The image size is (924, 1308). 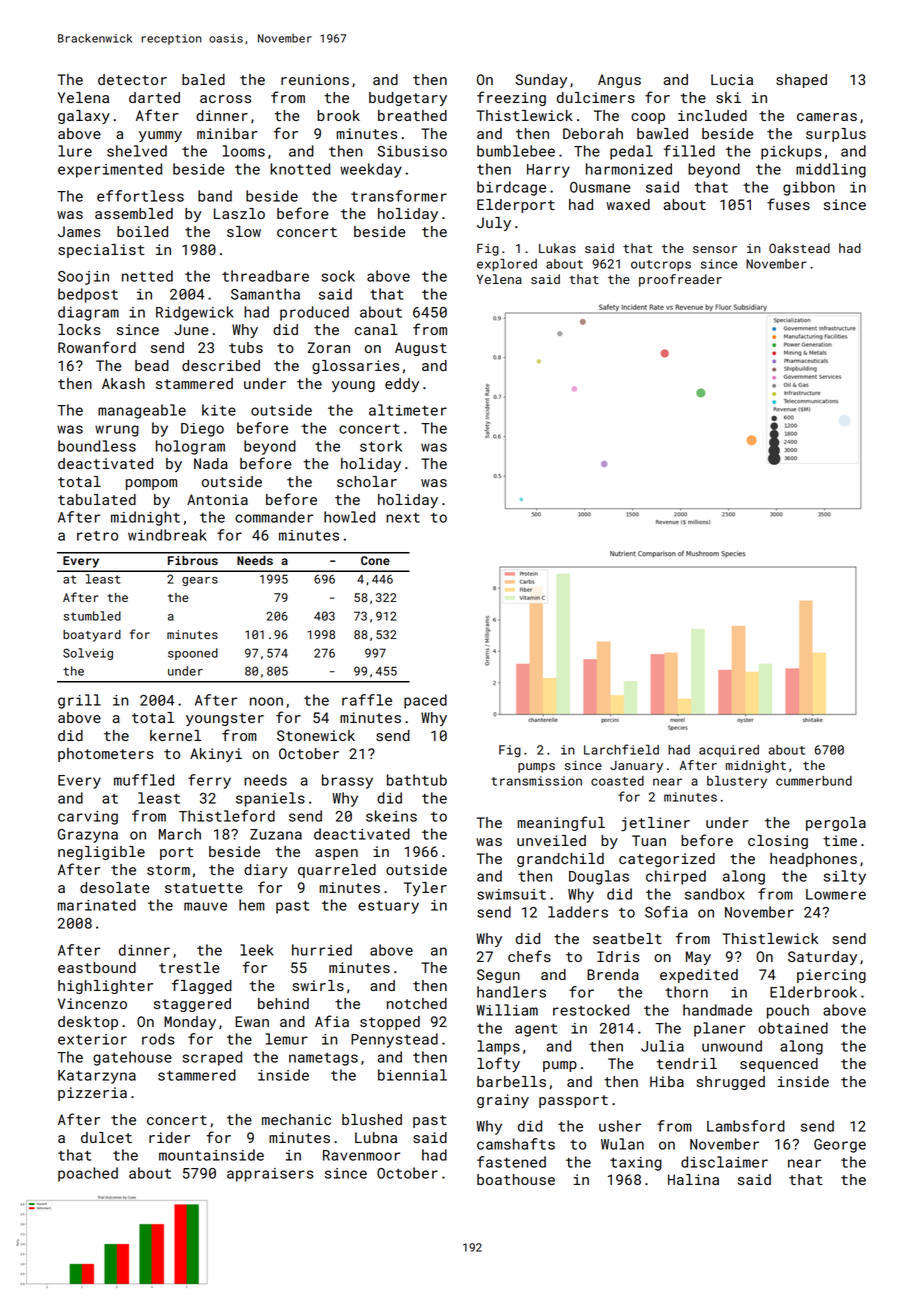 I want to click on explored, so click(x=507, y=265).
